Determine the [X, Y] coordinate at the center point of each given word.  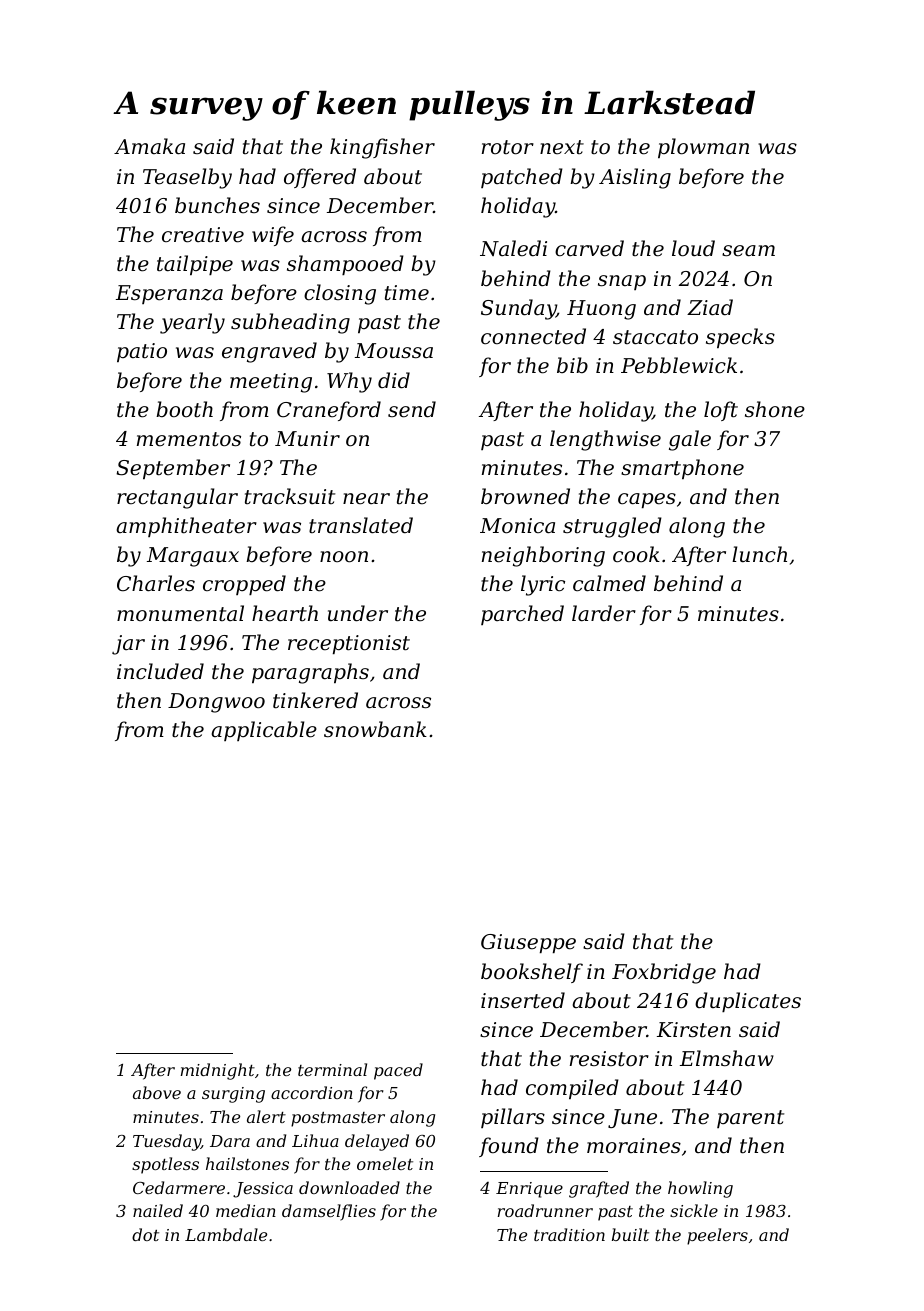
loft [721, 411]
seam [748, 251]
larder [604, 613]
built [630, 1234]
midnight [218, 1071]
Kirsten [694, 1030]
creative [203, 235]
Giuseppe [528, 943]
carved [589, 248]
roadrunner [545, 1210]
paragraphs [310, 673]
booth [184, 409]
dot [145, 1234]
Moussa [394, 351]
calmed [609, 583]
